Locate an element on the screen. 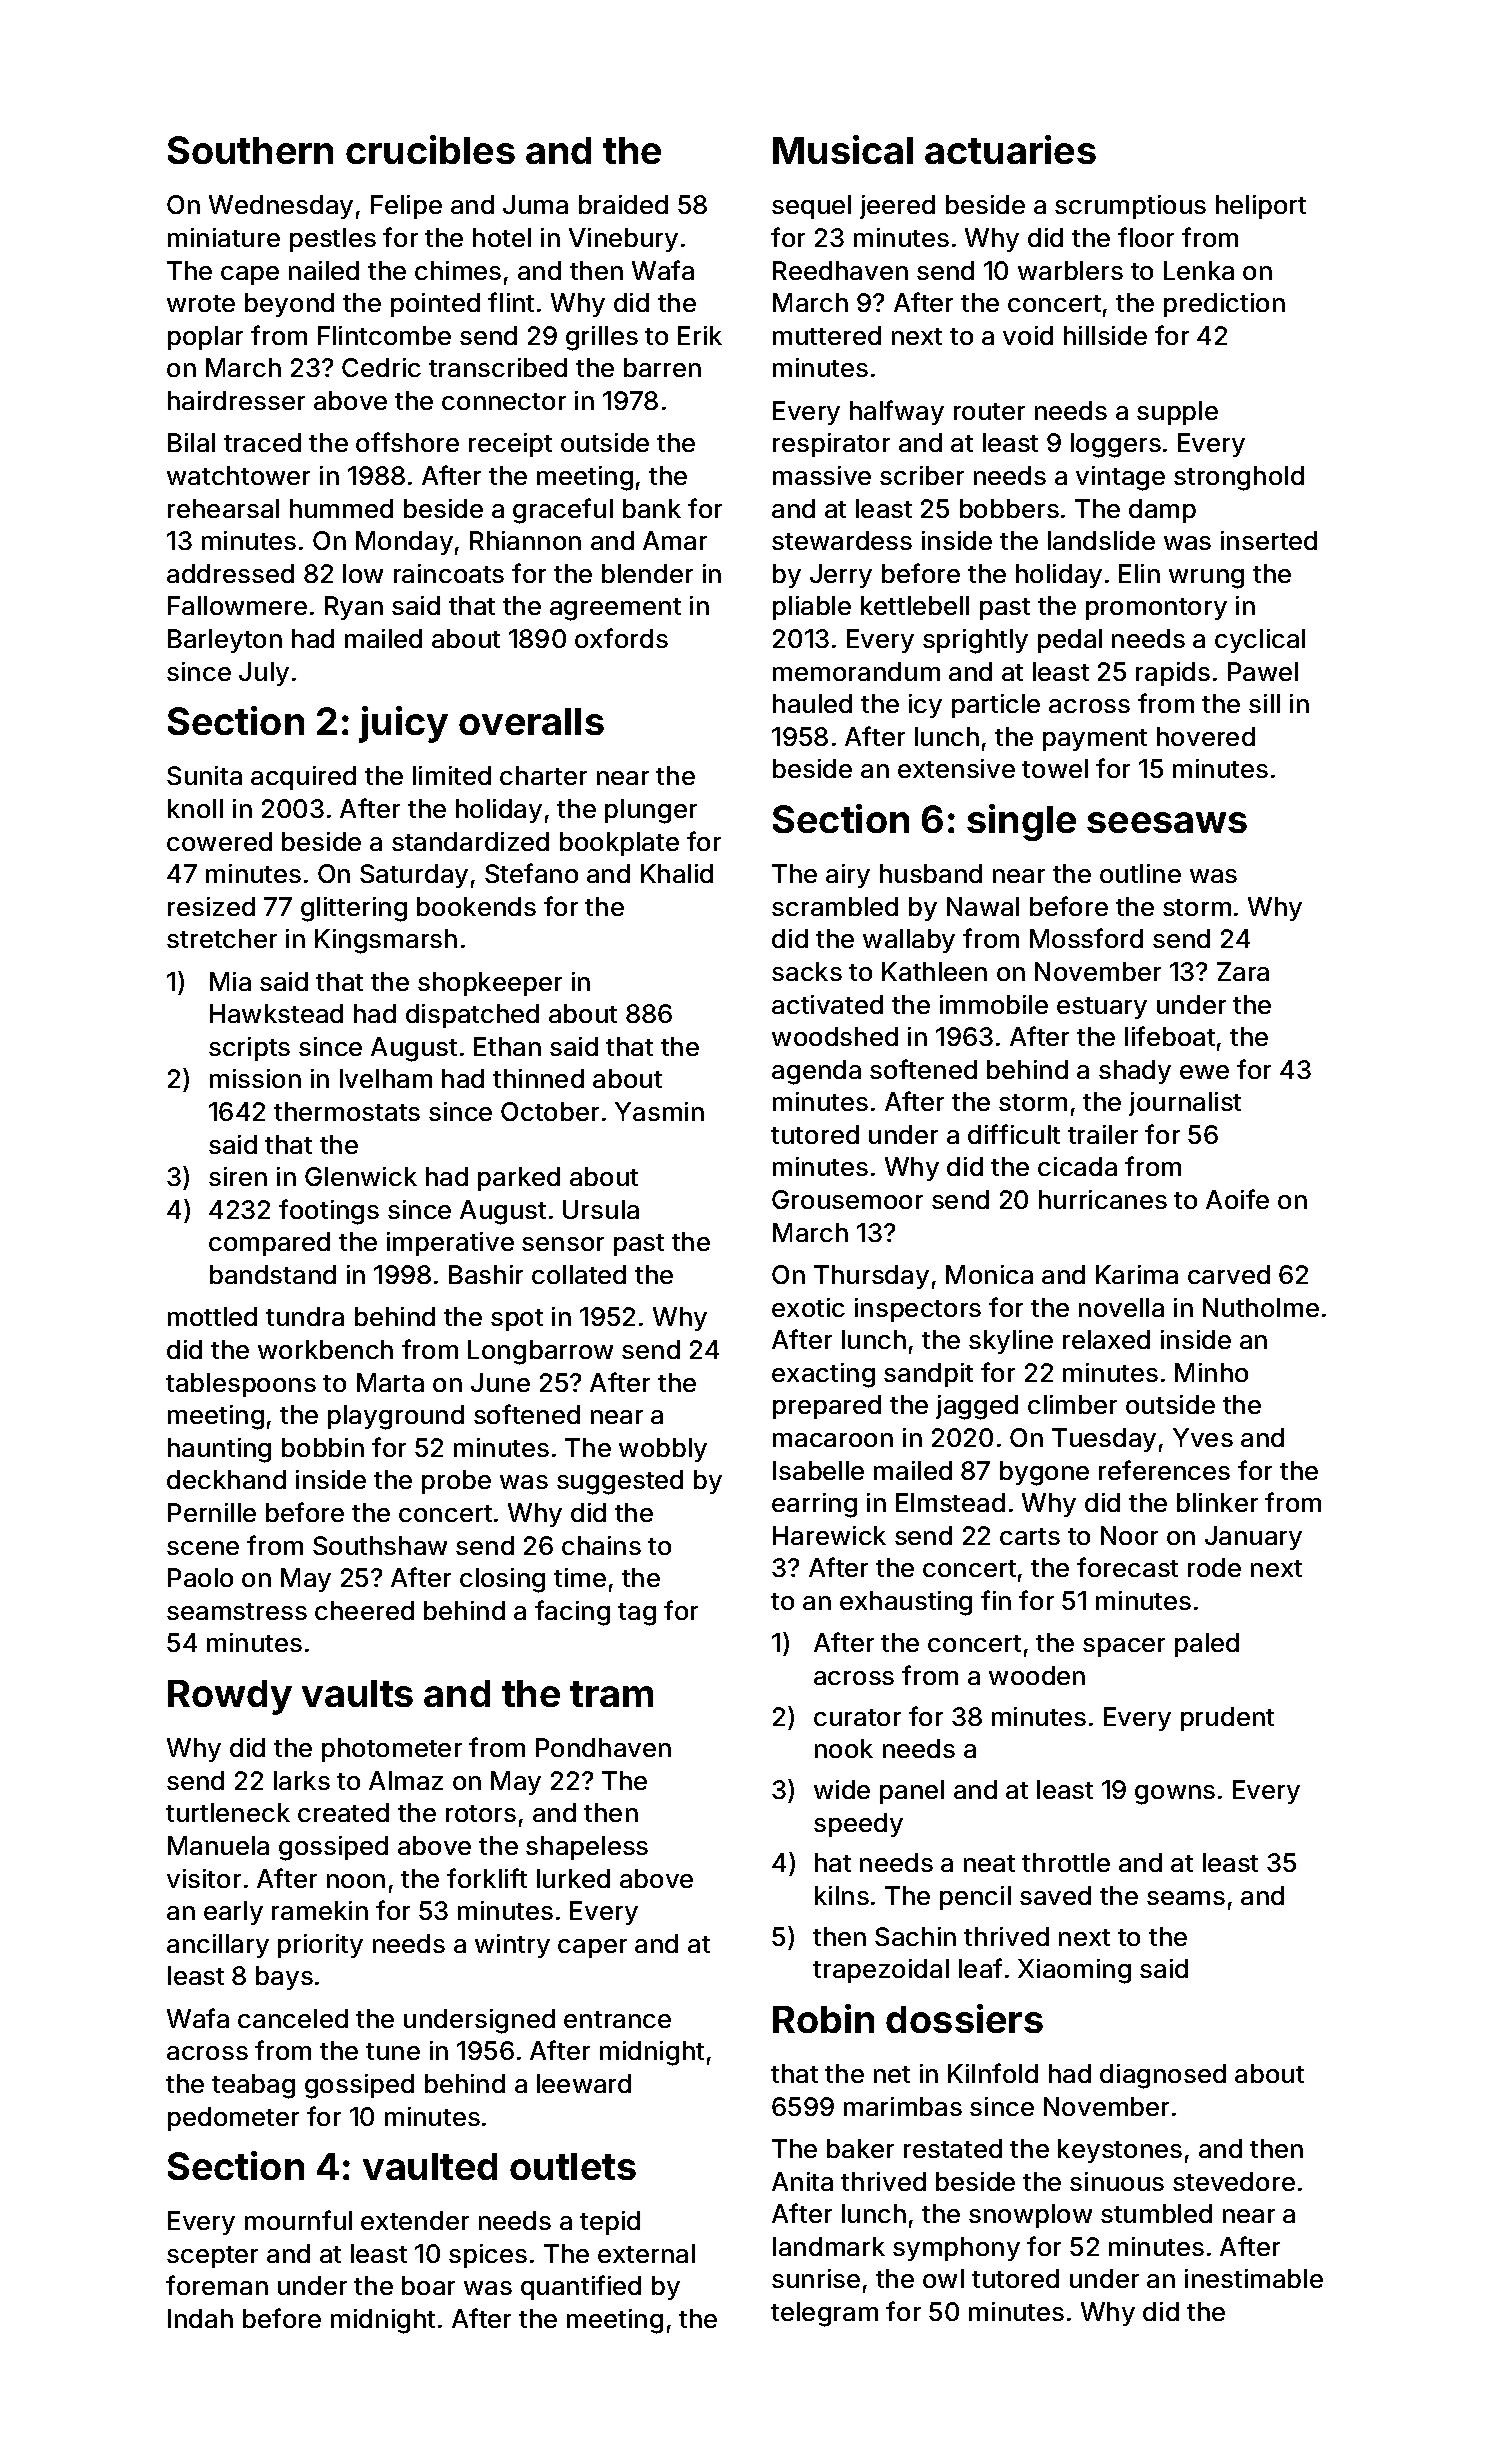  Sunita is located at coordinates (204, 775).
